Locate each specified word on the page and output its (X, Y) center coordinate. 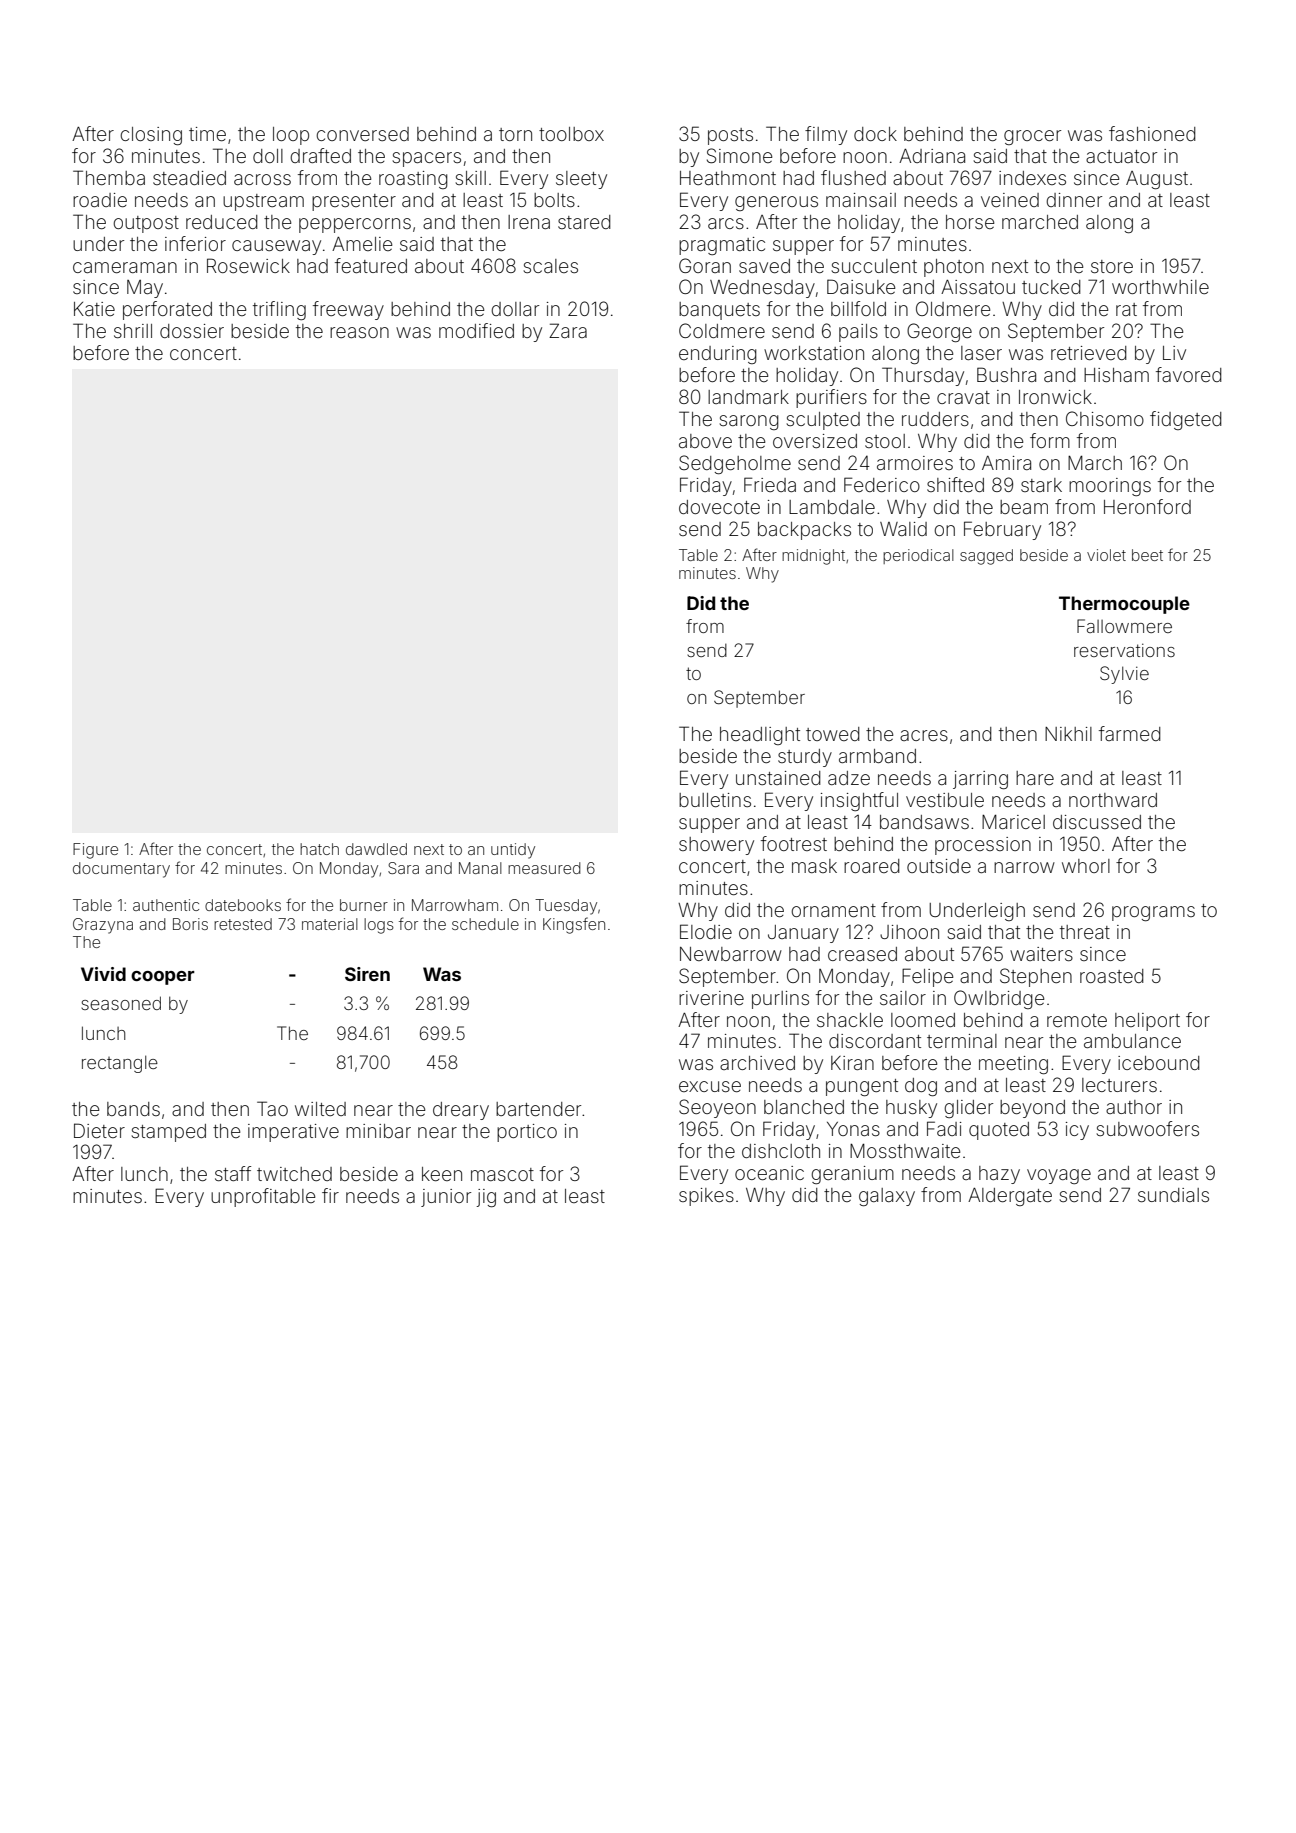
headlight (760, 736)
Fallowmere (1124, 626)
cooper (163, 978)
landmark (748, 397)
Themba (109, 177)
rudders (935, 419)
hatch (319, 849)
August (1157, 180)
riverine (711, 998)
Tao (272, 1108)
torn (515, 134)
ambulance (1132, 1041)
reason (359, 332)
